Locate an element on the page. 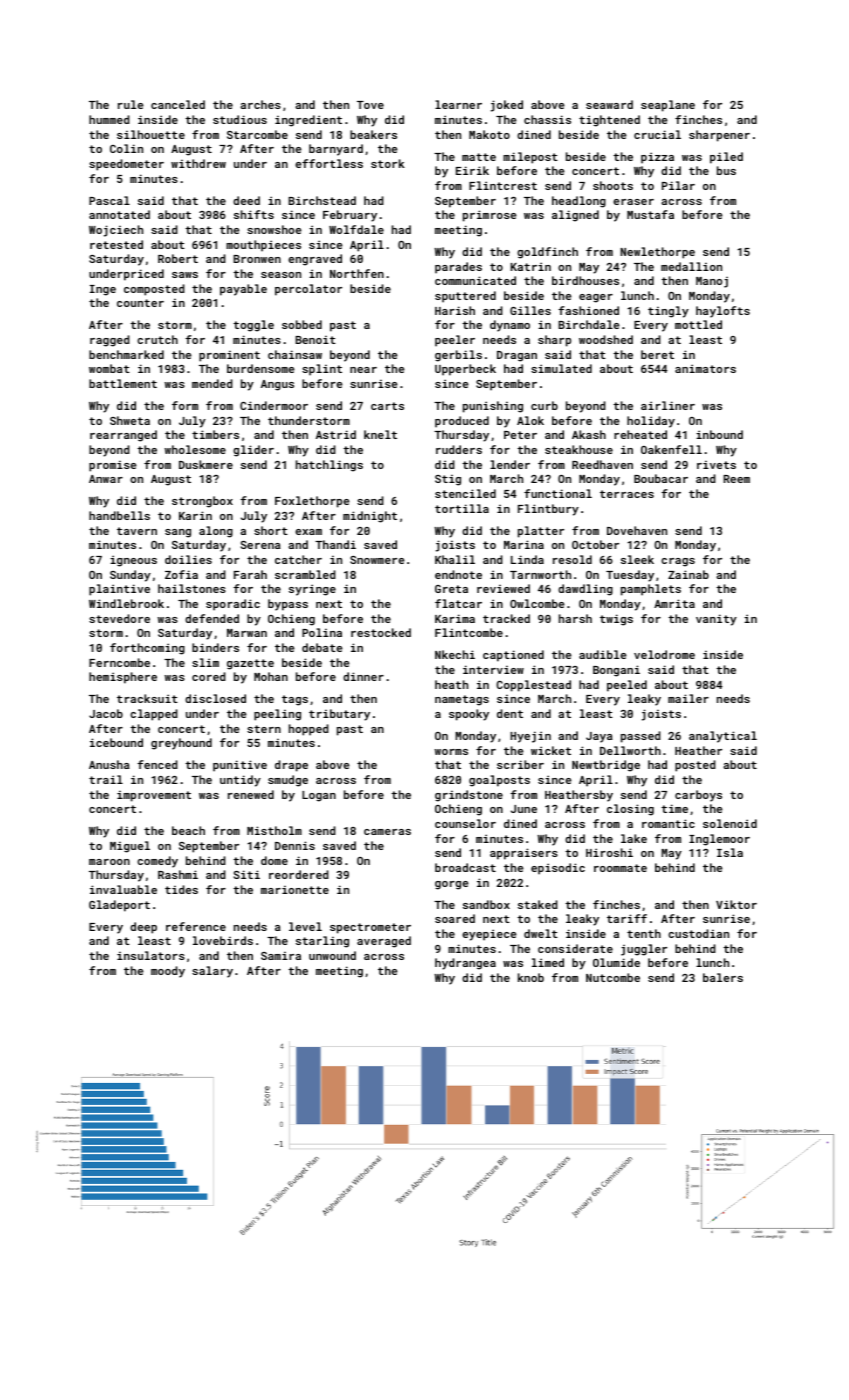 This image has width=849, height=1400. Nutcombe is located at coordinates (613, 977).
